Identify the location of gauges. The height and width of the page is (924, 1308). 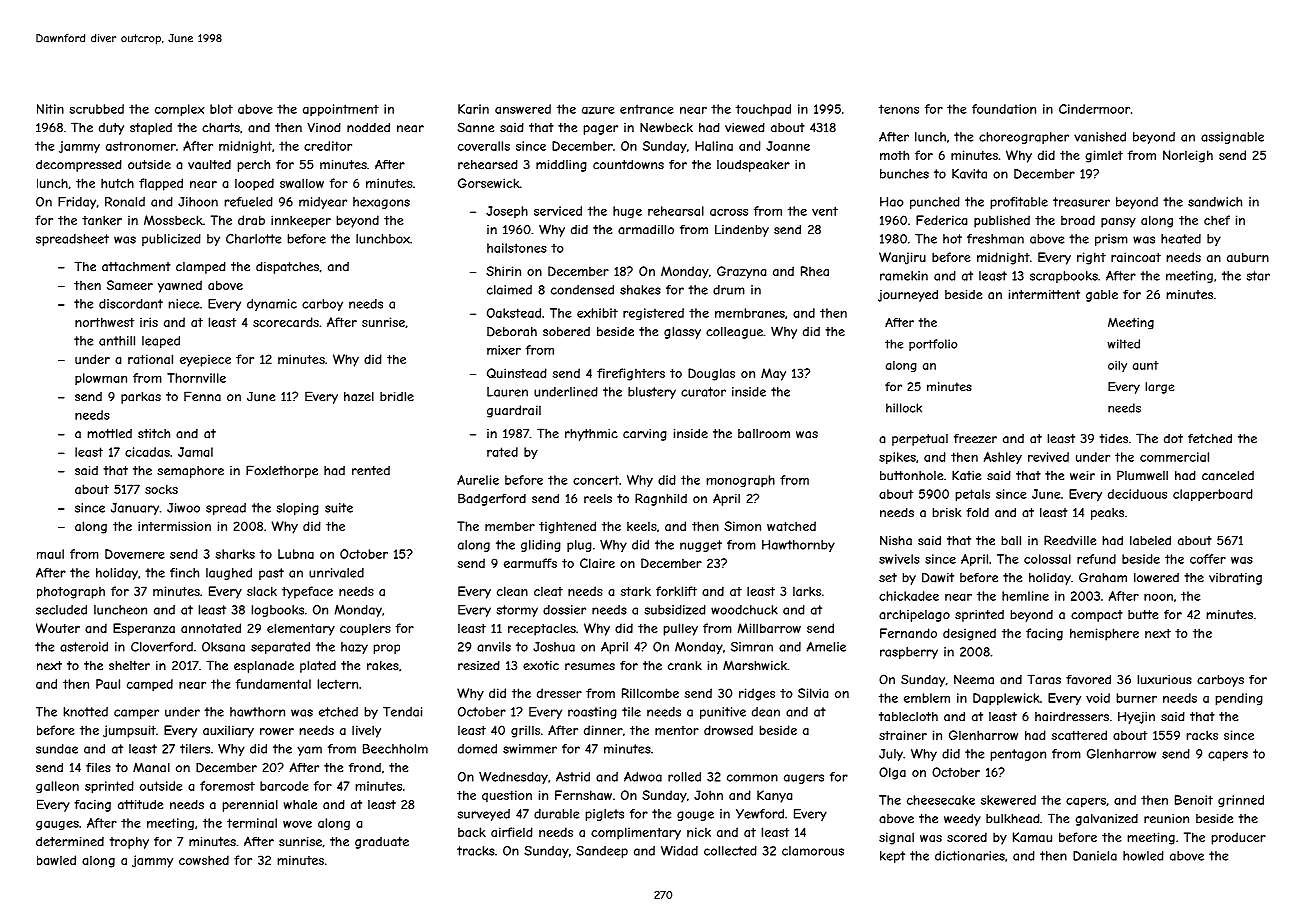
(57, 825).
